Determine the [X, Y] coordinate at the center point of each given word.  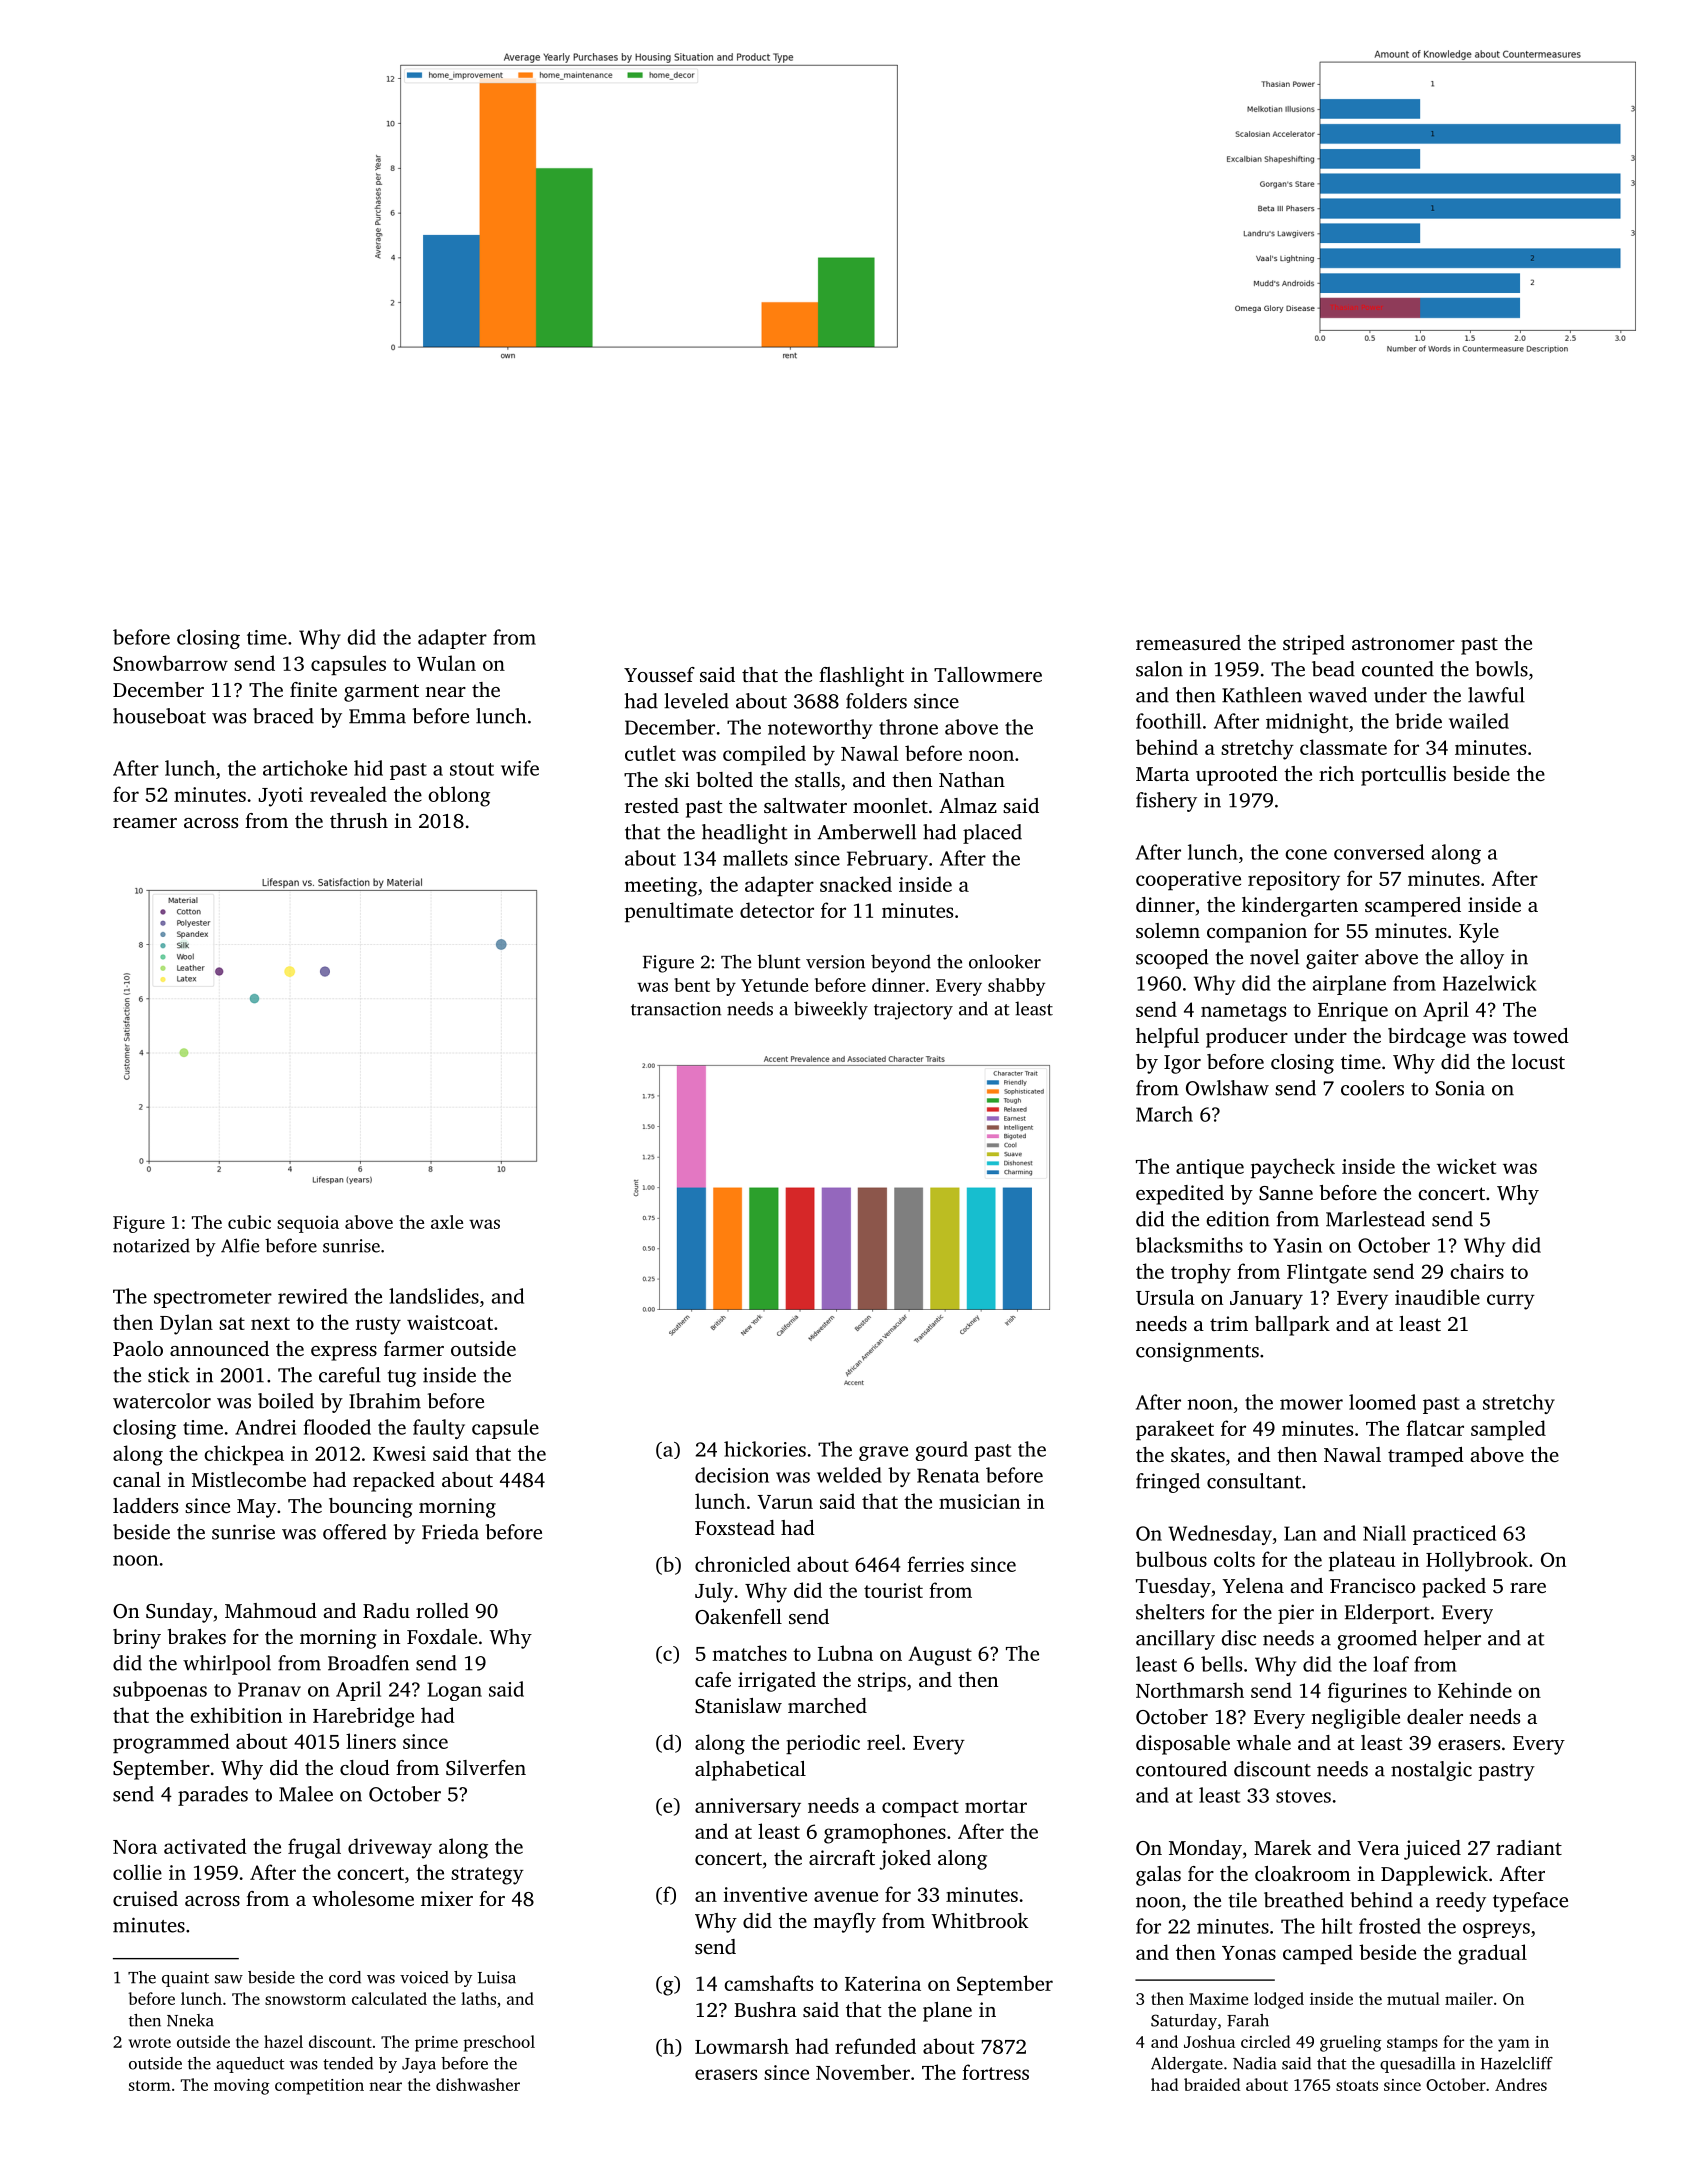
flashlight [861, 677]
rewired [313, 1296]
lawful [1496, 695]
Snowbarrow [170, 663]
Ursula [1165, 1297]
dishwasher [478, 2084]
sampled [1508, 1430]
